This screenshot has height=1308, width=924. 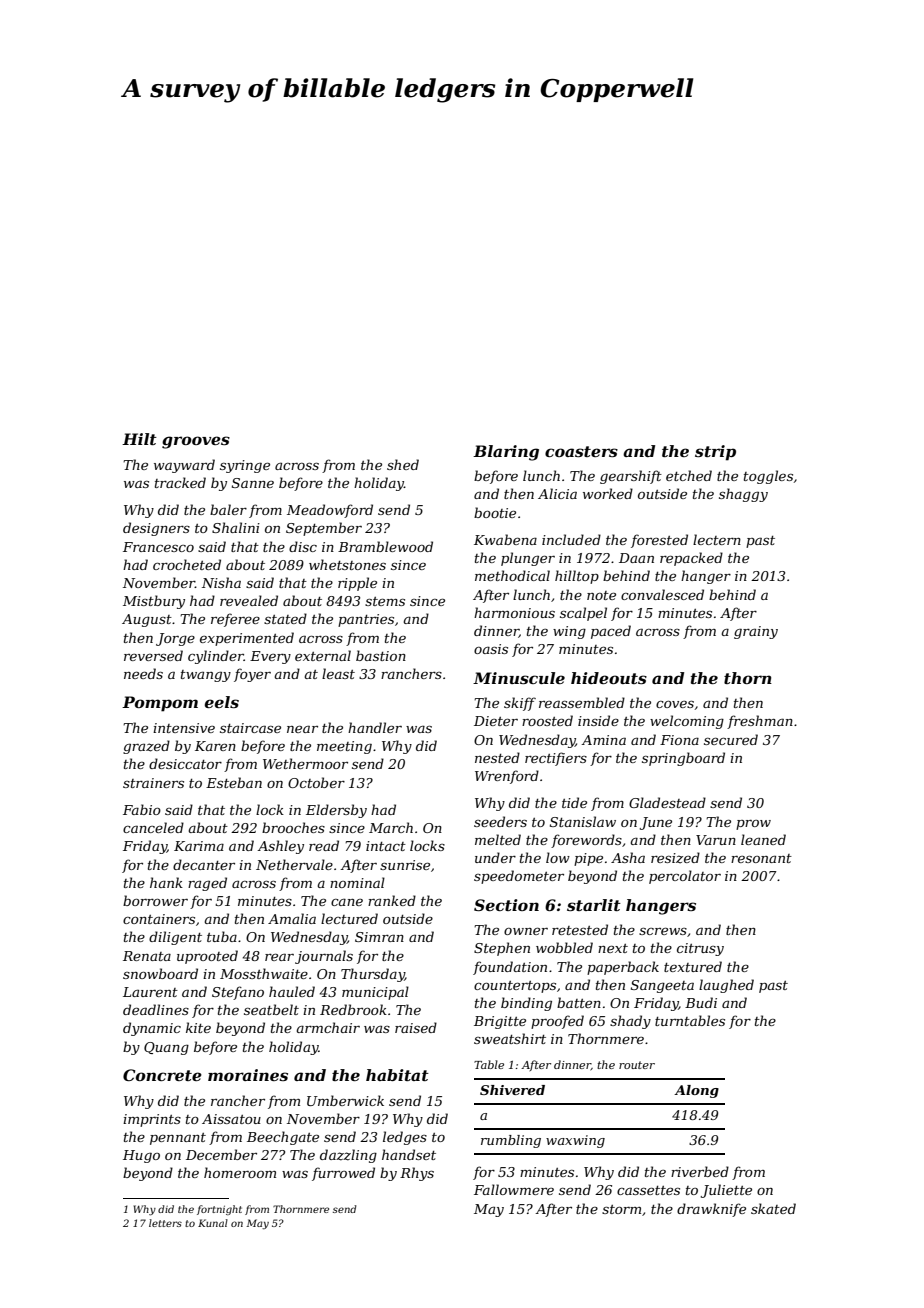 I want to click on nominal, so click(x=357, y=882).
